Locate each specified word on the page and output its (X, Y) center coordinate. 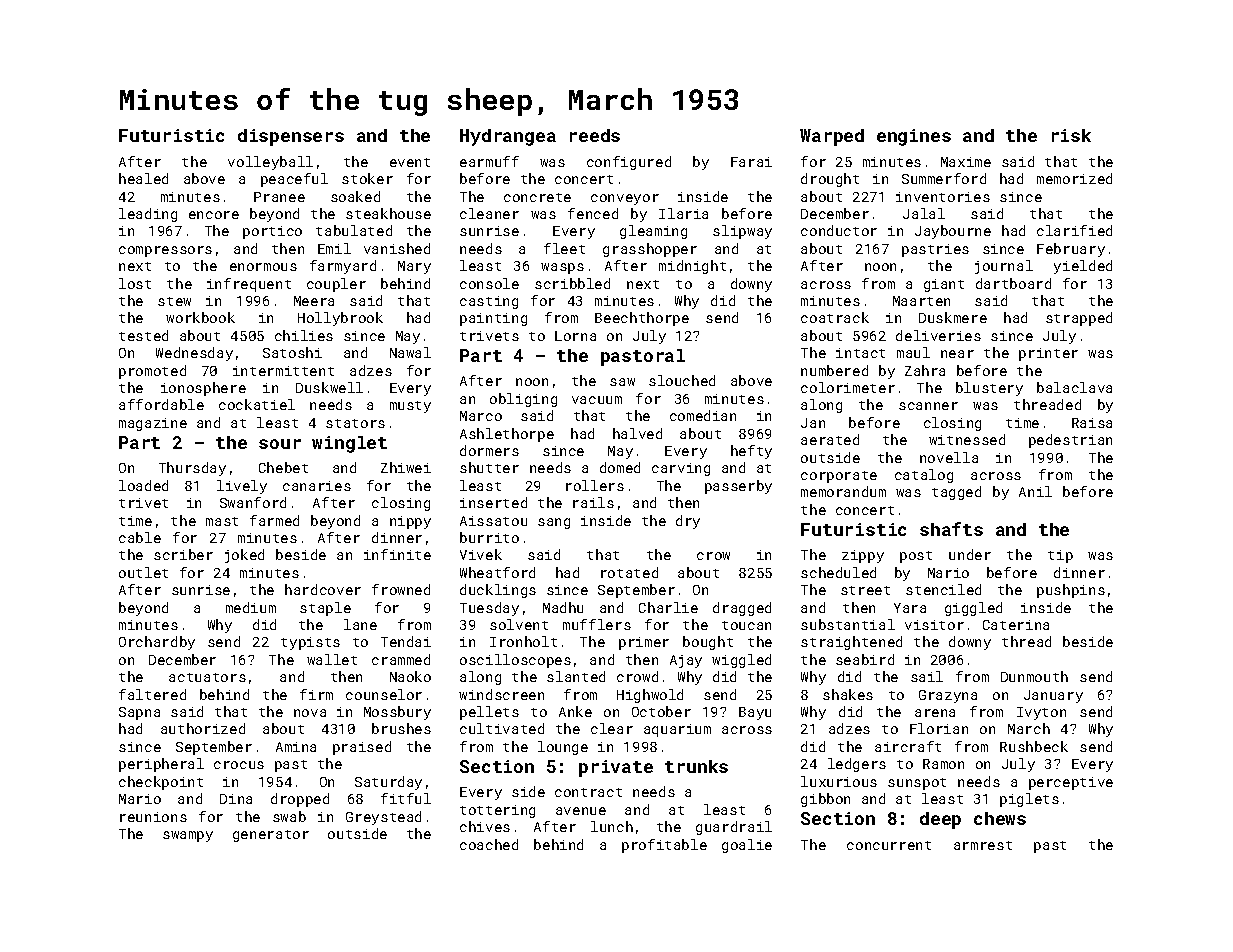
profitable (664, 846)
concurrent (889, 845)
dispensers (291, 137)
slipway (742, 232)
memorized (1074, 178)
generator (271, 836)
